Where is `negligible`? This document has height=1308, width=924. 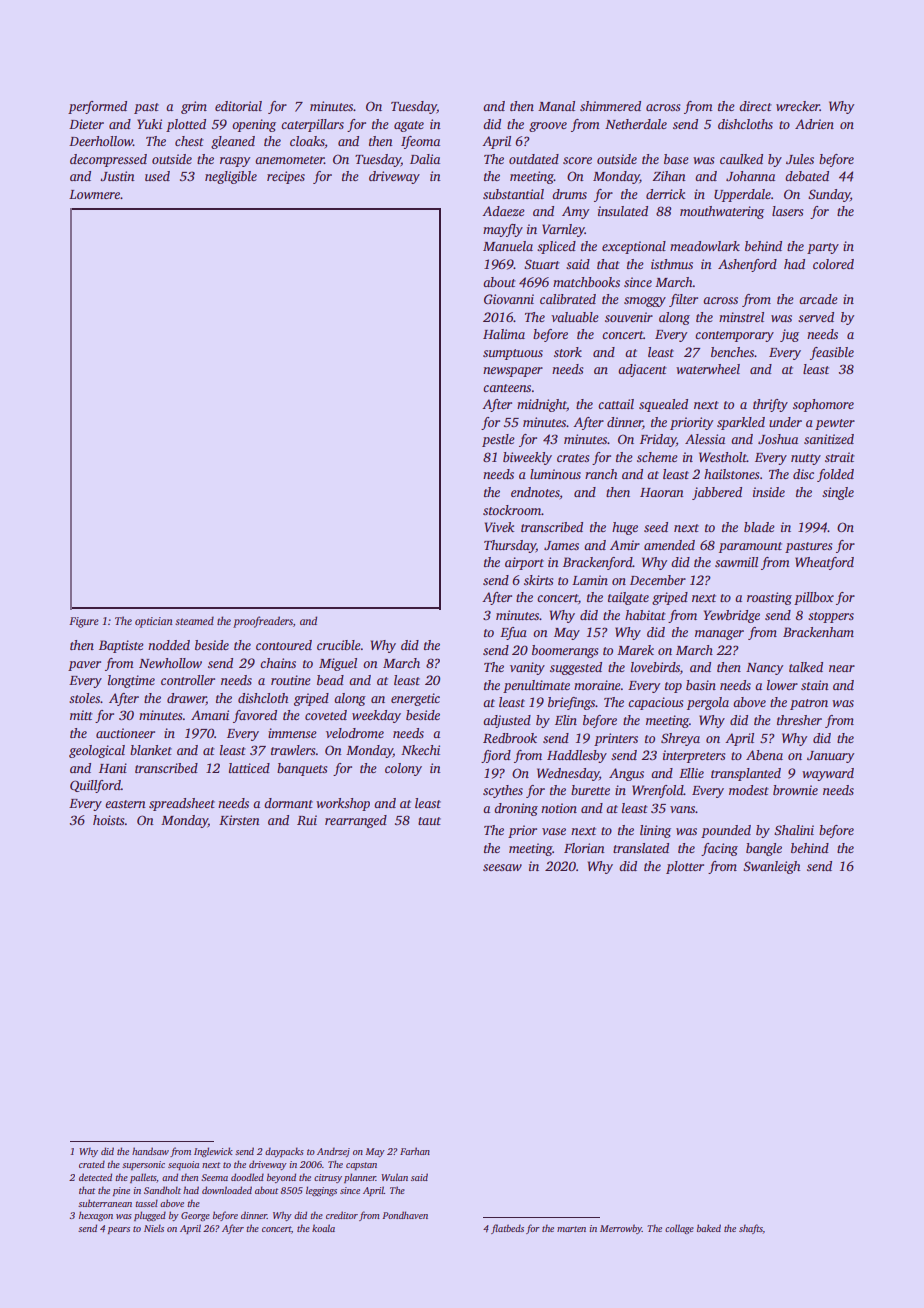 negligible is located at coordinates (231, 177).
